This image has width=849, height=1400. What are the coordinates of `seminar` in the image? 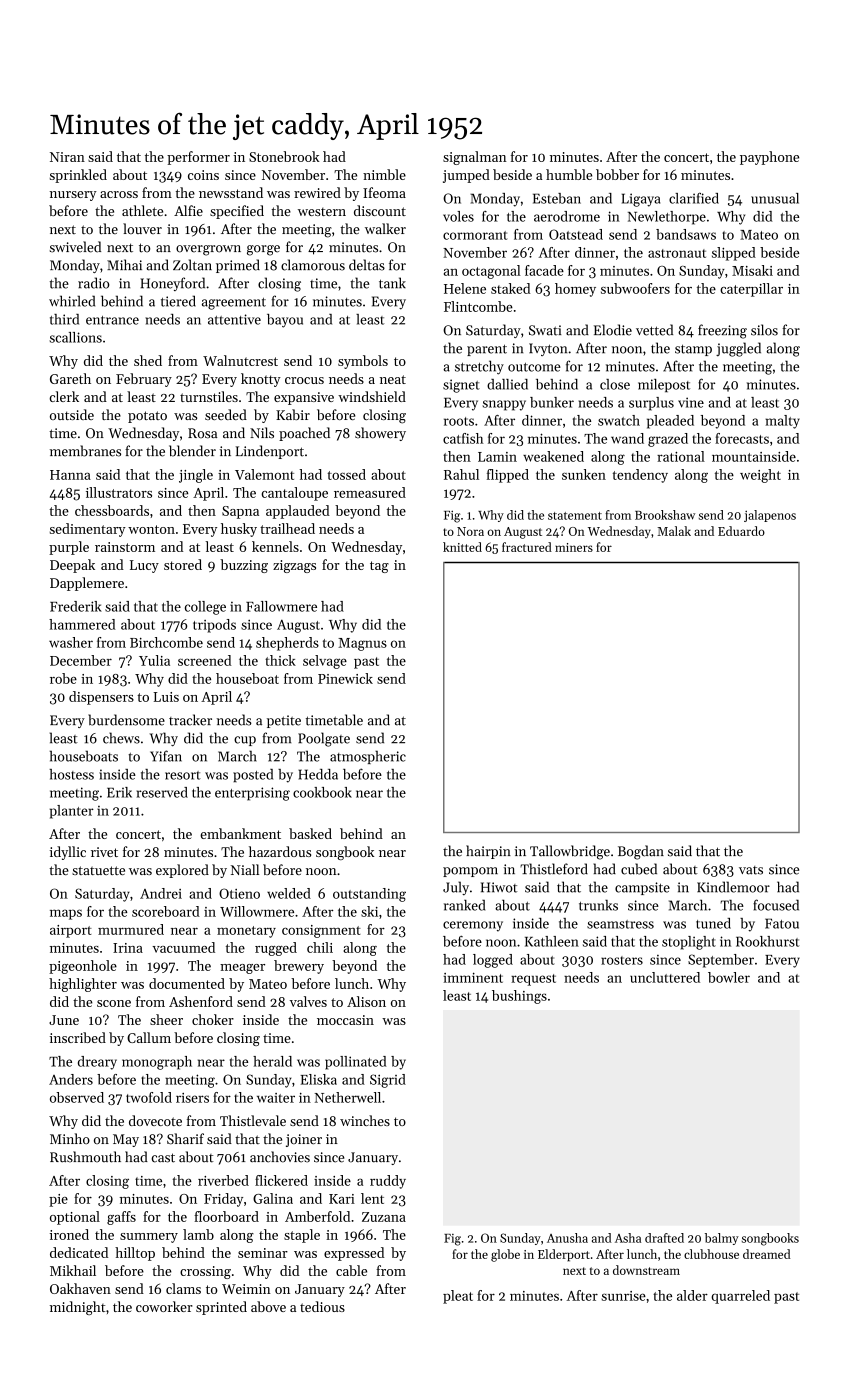 It's located at (263, 1253).
